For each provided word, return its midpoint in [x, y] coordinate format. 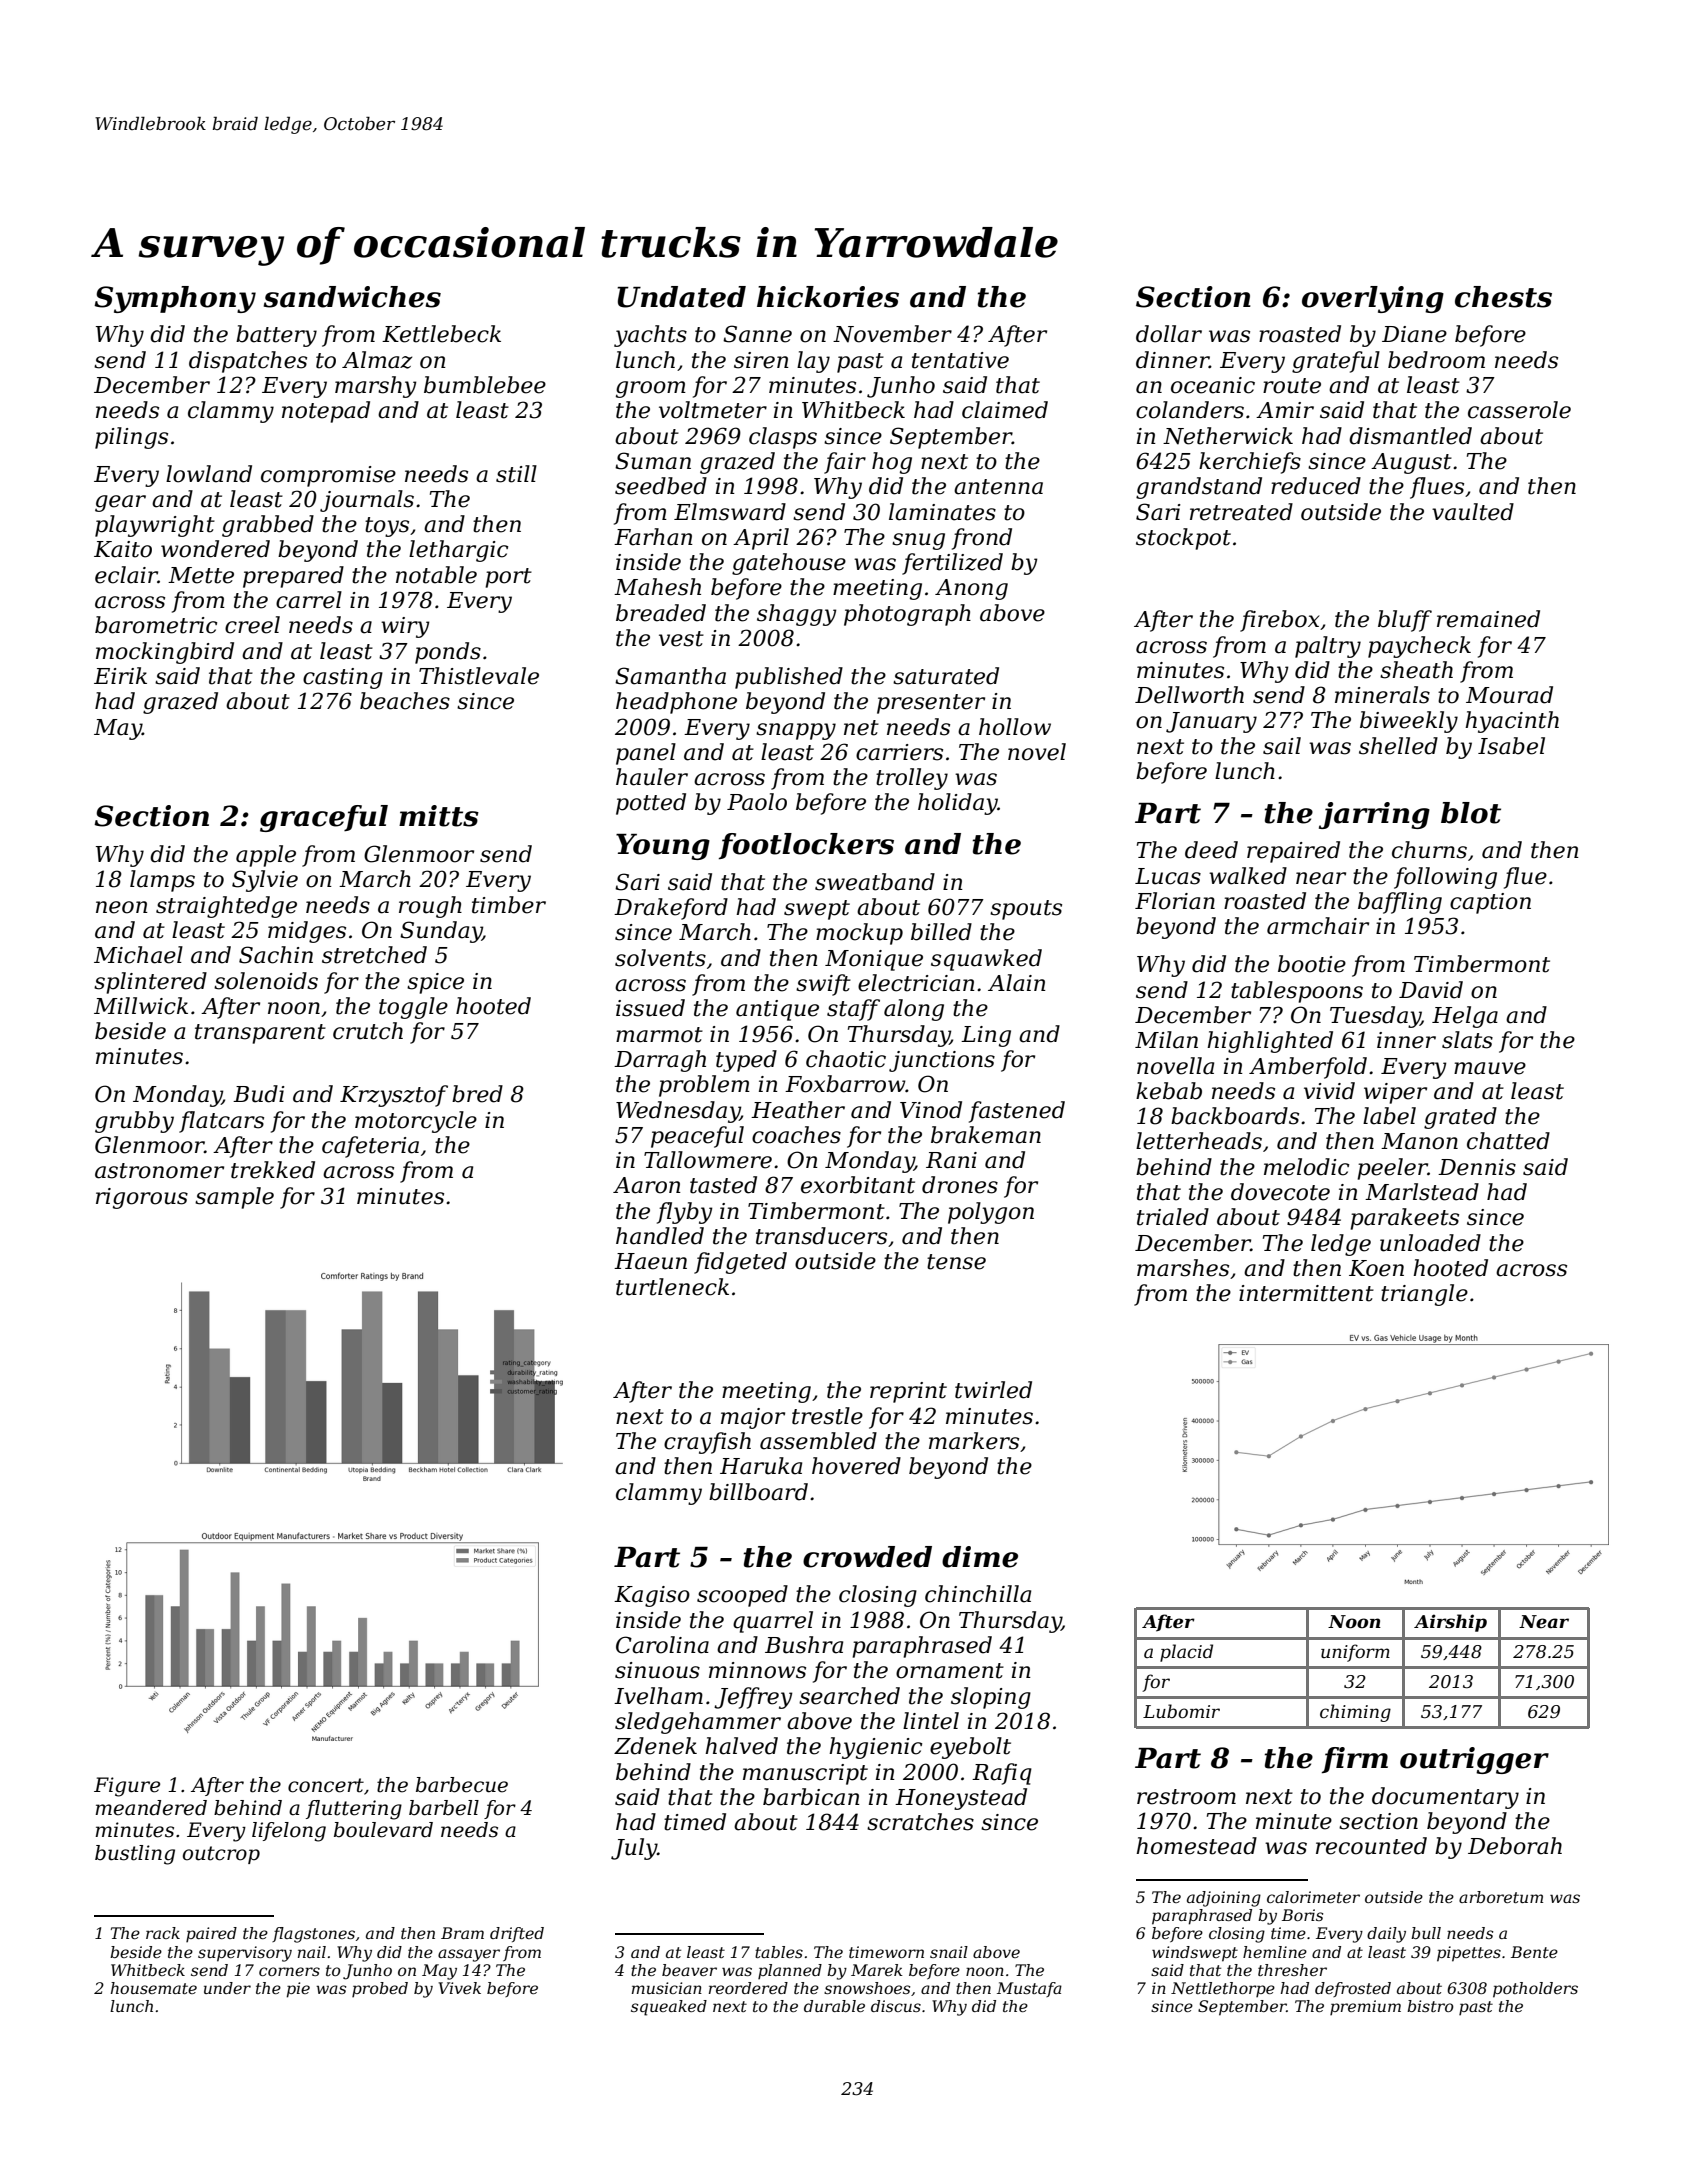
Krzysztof [394, 1096]
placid [1186, 1653]
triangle [1424, 1295]
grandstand [1199, 488]
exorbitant [858, 1185]
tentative [960, 360]
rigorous [142, 1198]
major [753, 1418]
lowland [209, 474]
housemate [154, 1988]
